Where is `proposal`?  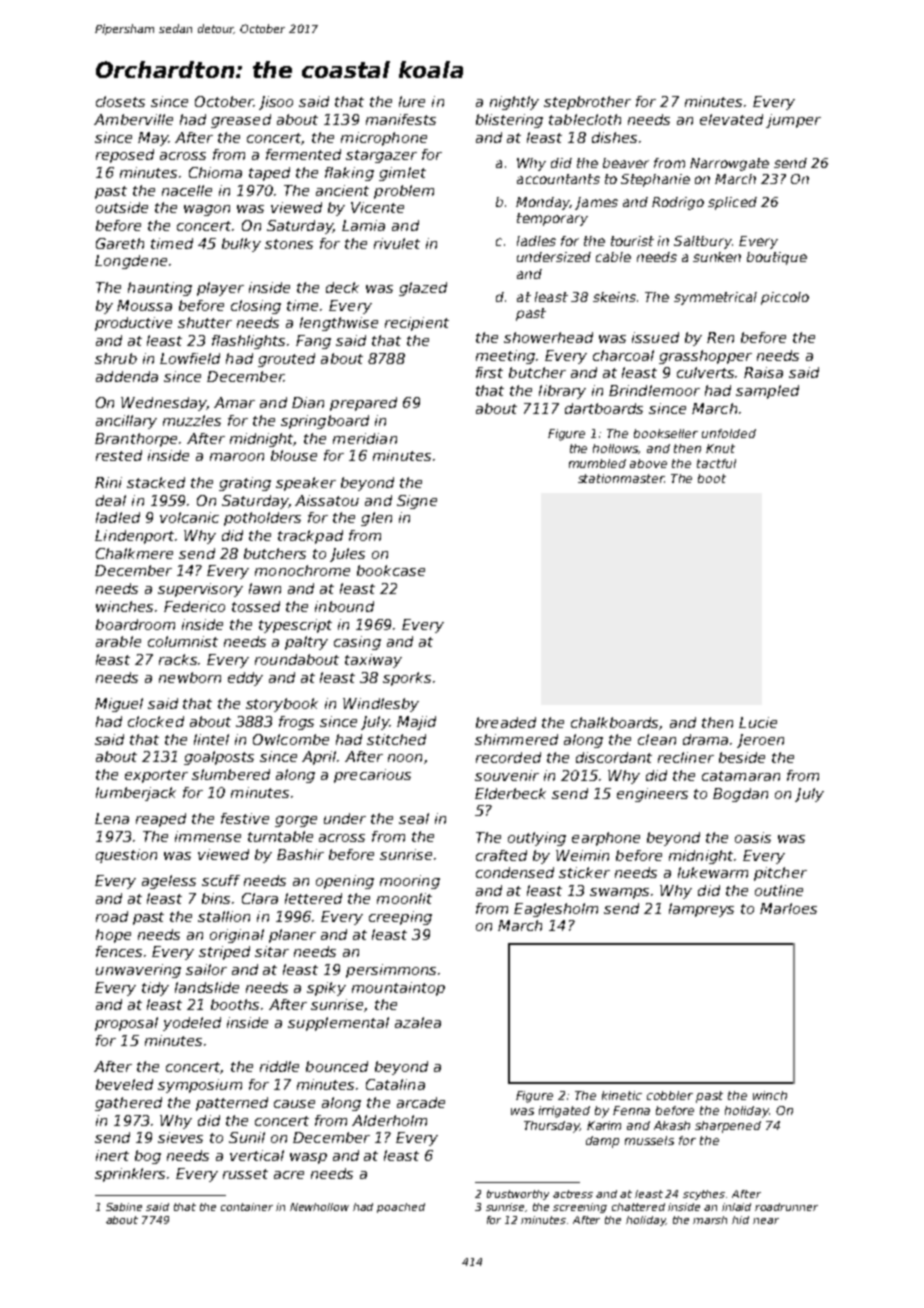
proposal is located at coordinates (126, 1024).
